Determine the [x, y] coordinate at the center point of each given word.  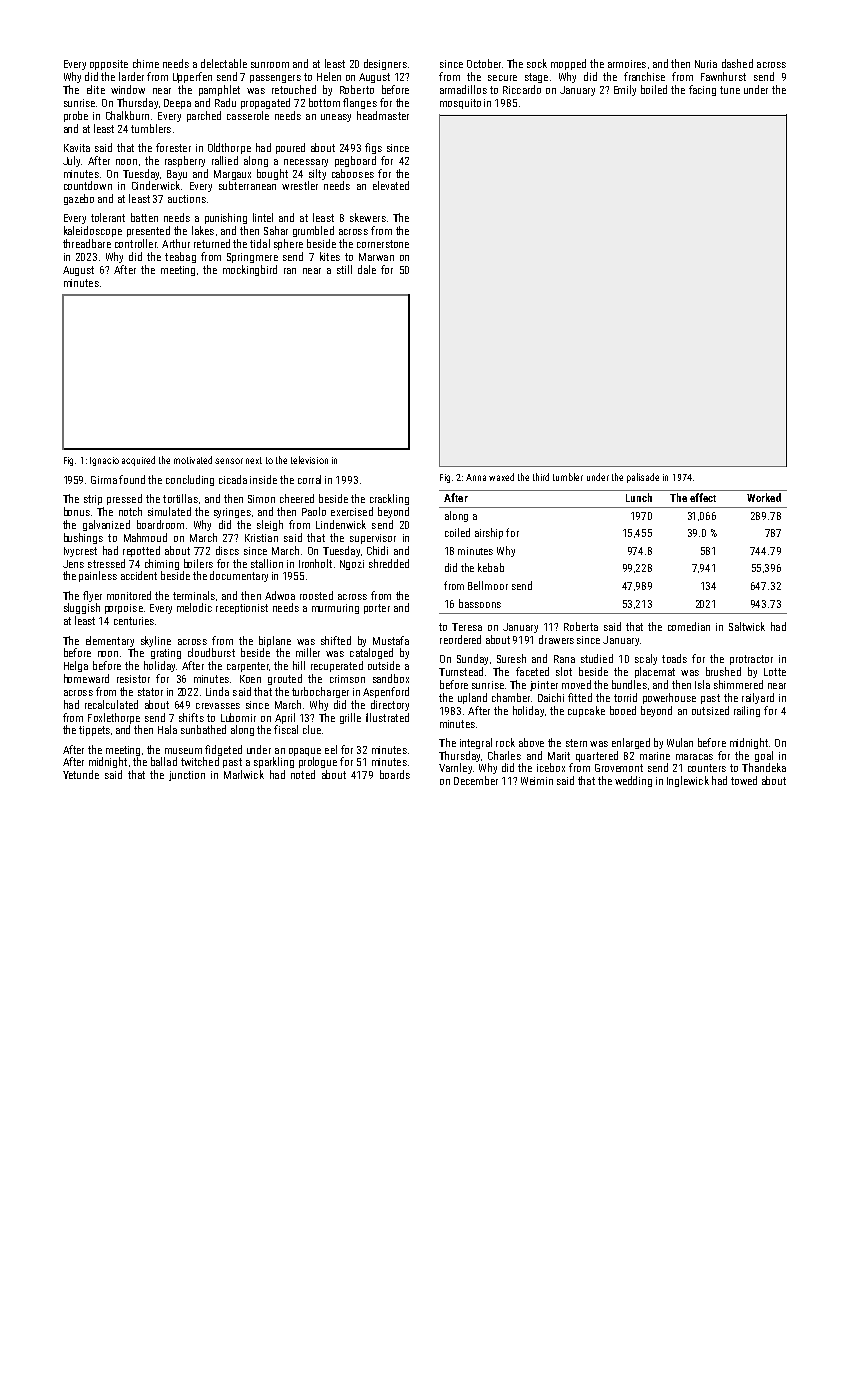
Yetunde [81, 774]
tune [730, 90]
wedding [633, 781]
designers [385, 64]
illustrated [387, 717]
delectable [224, 63]
